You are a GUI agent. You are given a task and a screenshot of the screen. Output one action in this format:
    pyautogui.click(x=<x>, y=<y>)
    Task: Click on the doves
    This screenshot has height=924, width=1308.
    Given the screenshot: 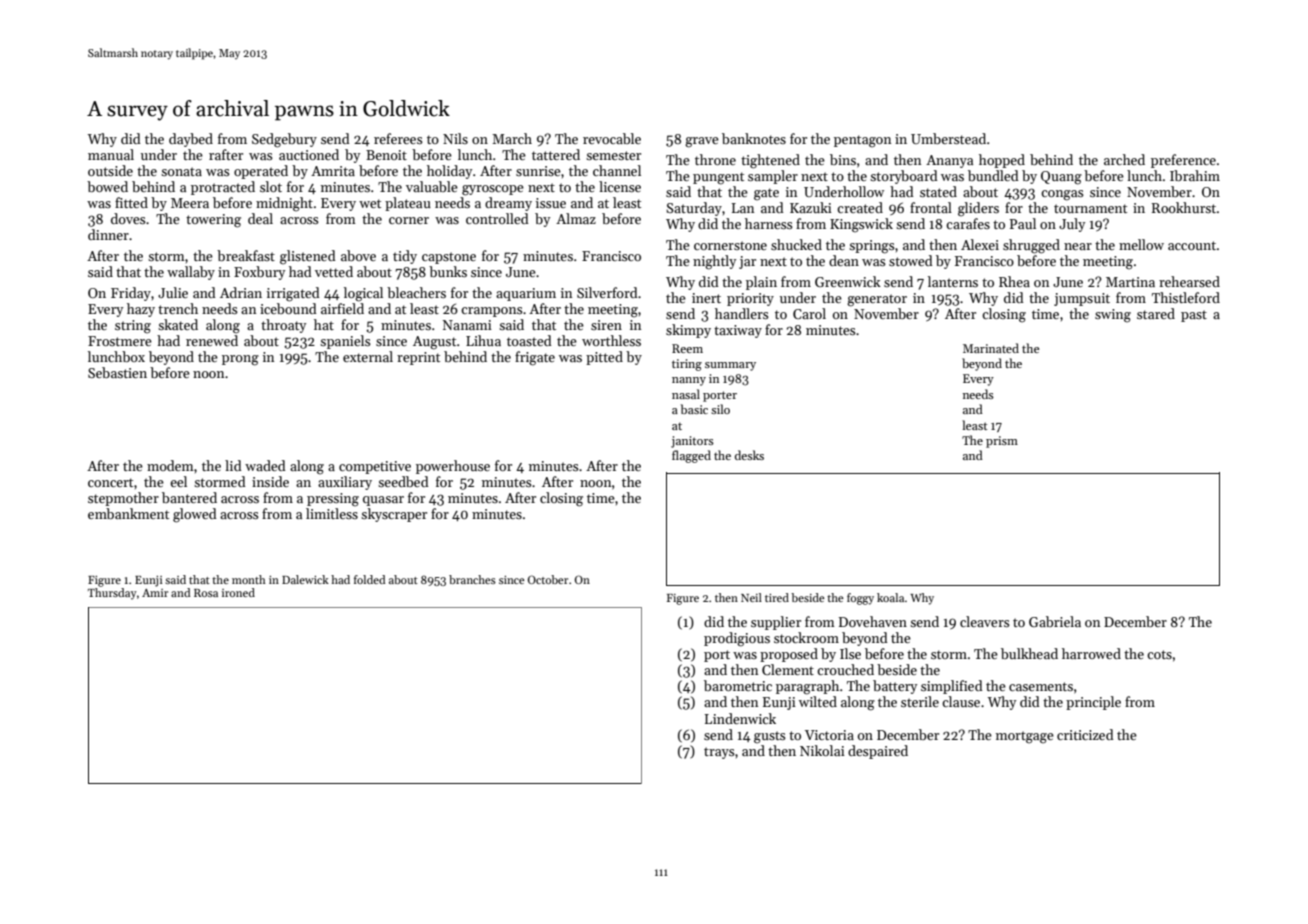 What is the action you would take?
    pyautogui.click(x=128, y=218)
